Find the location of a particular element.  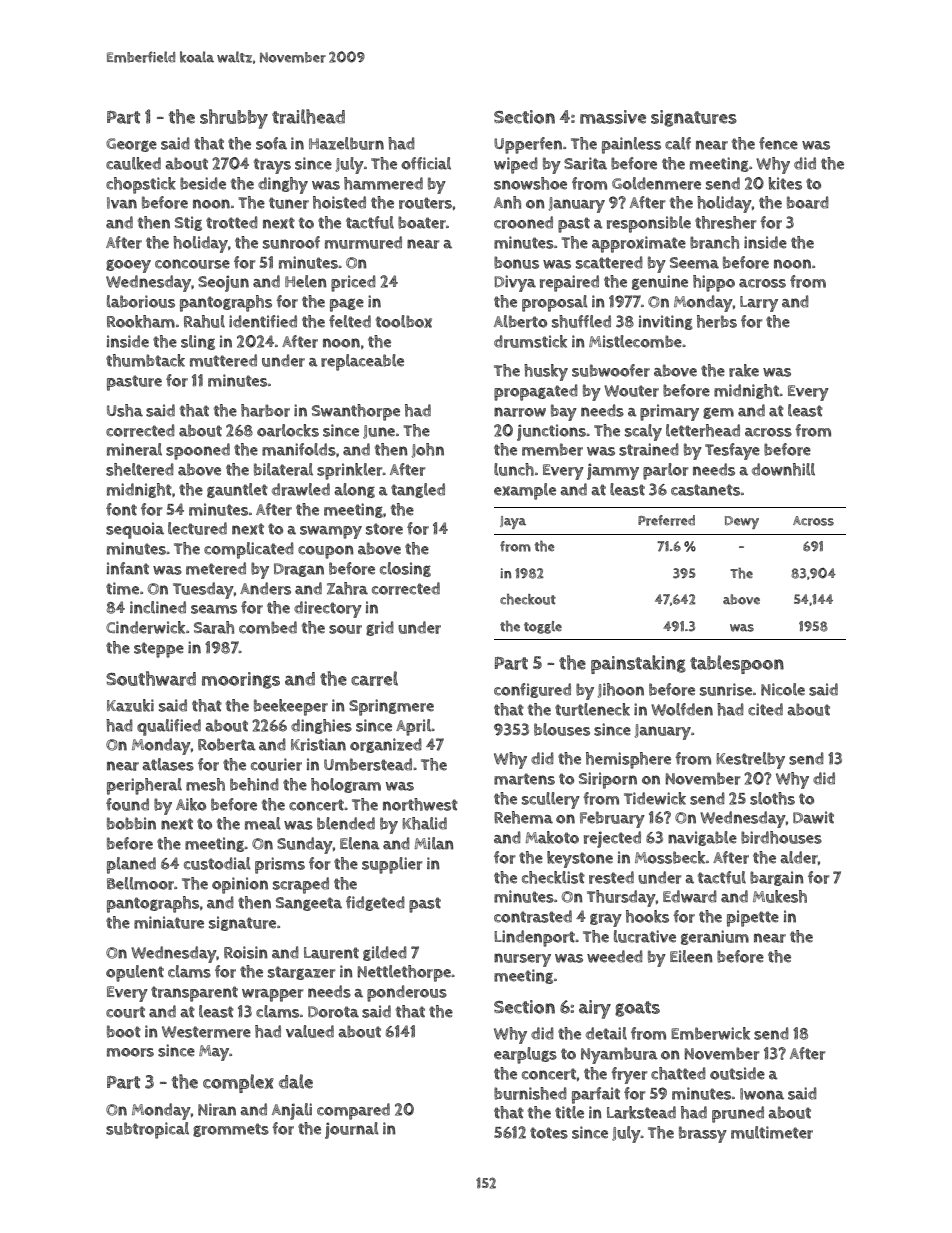

rake is located at coordinates (744, 370).
